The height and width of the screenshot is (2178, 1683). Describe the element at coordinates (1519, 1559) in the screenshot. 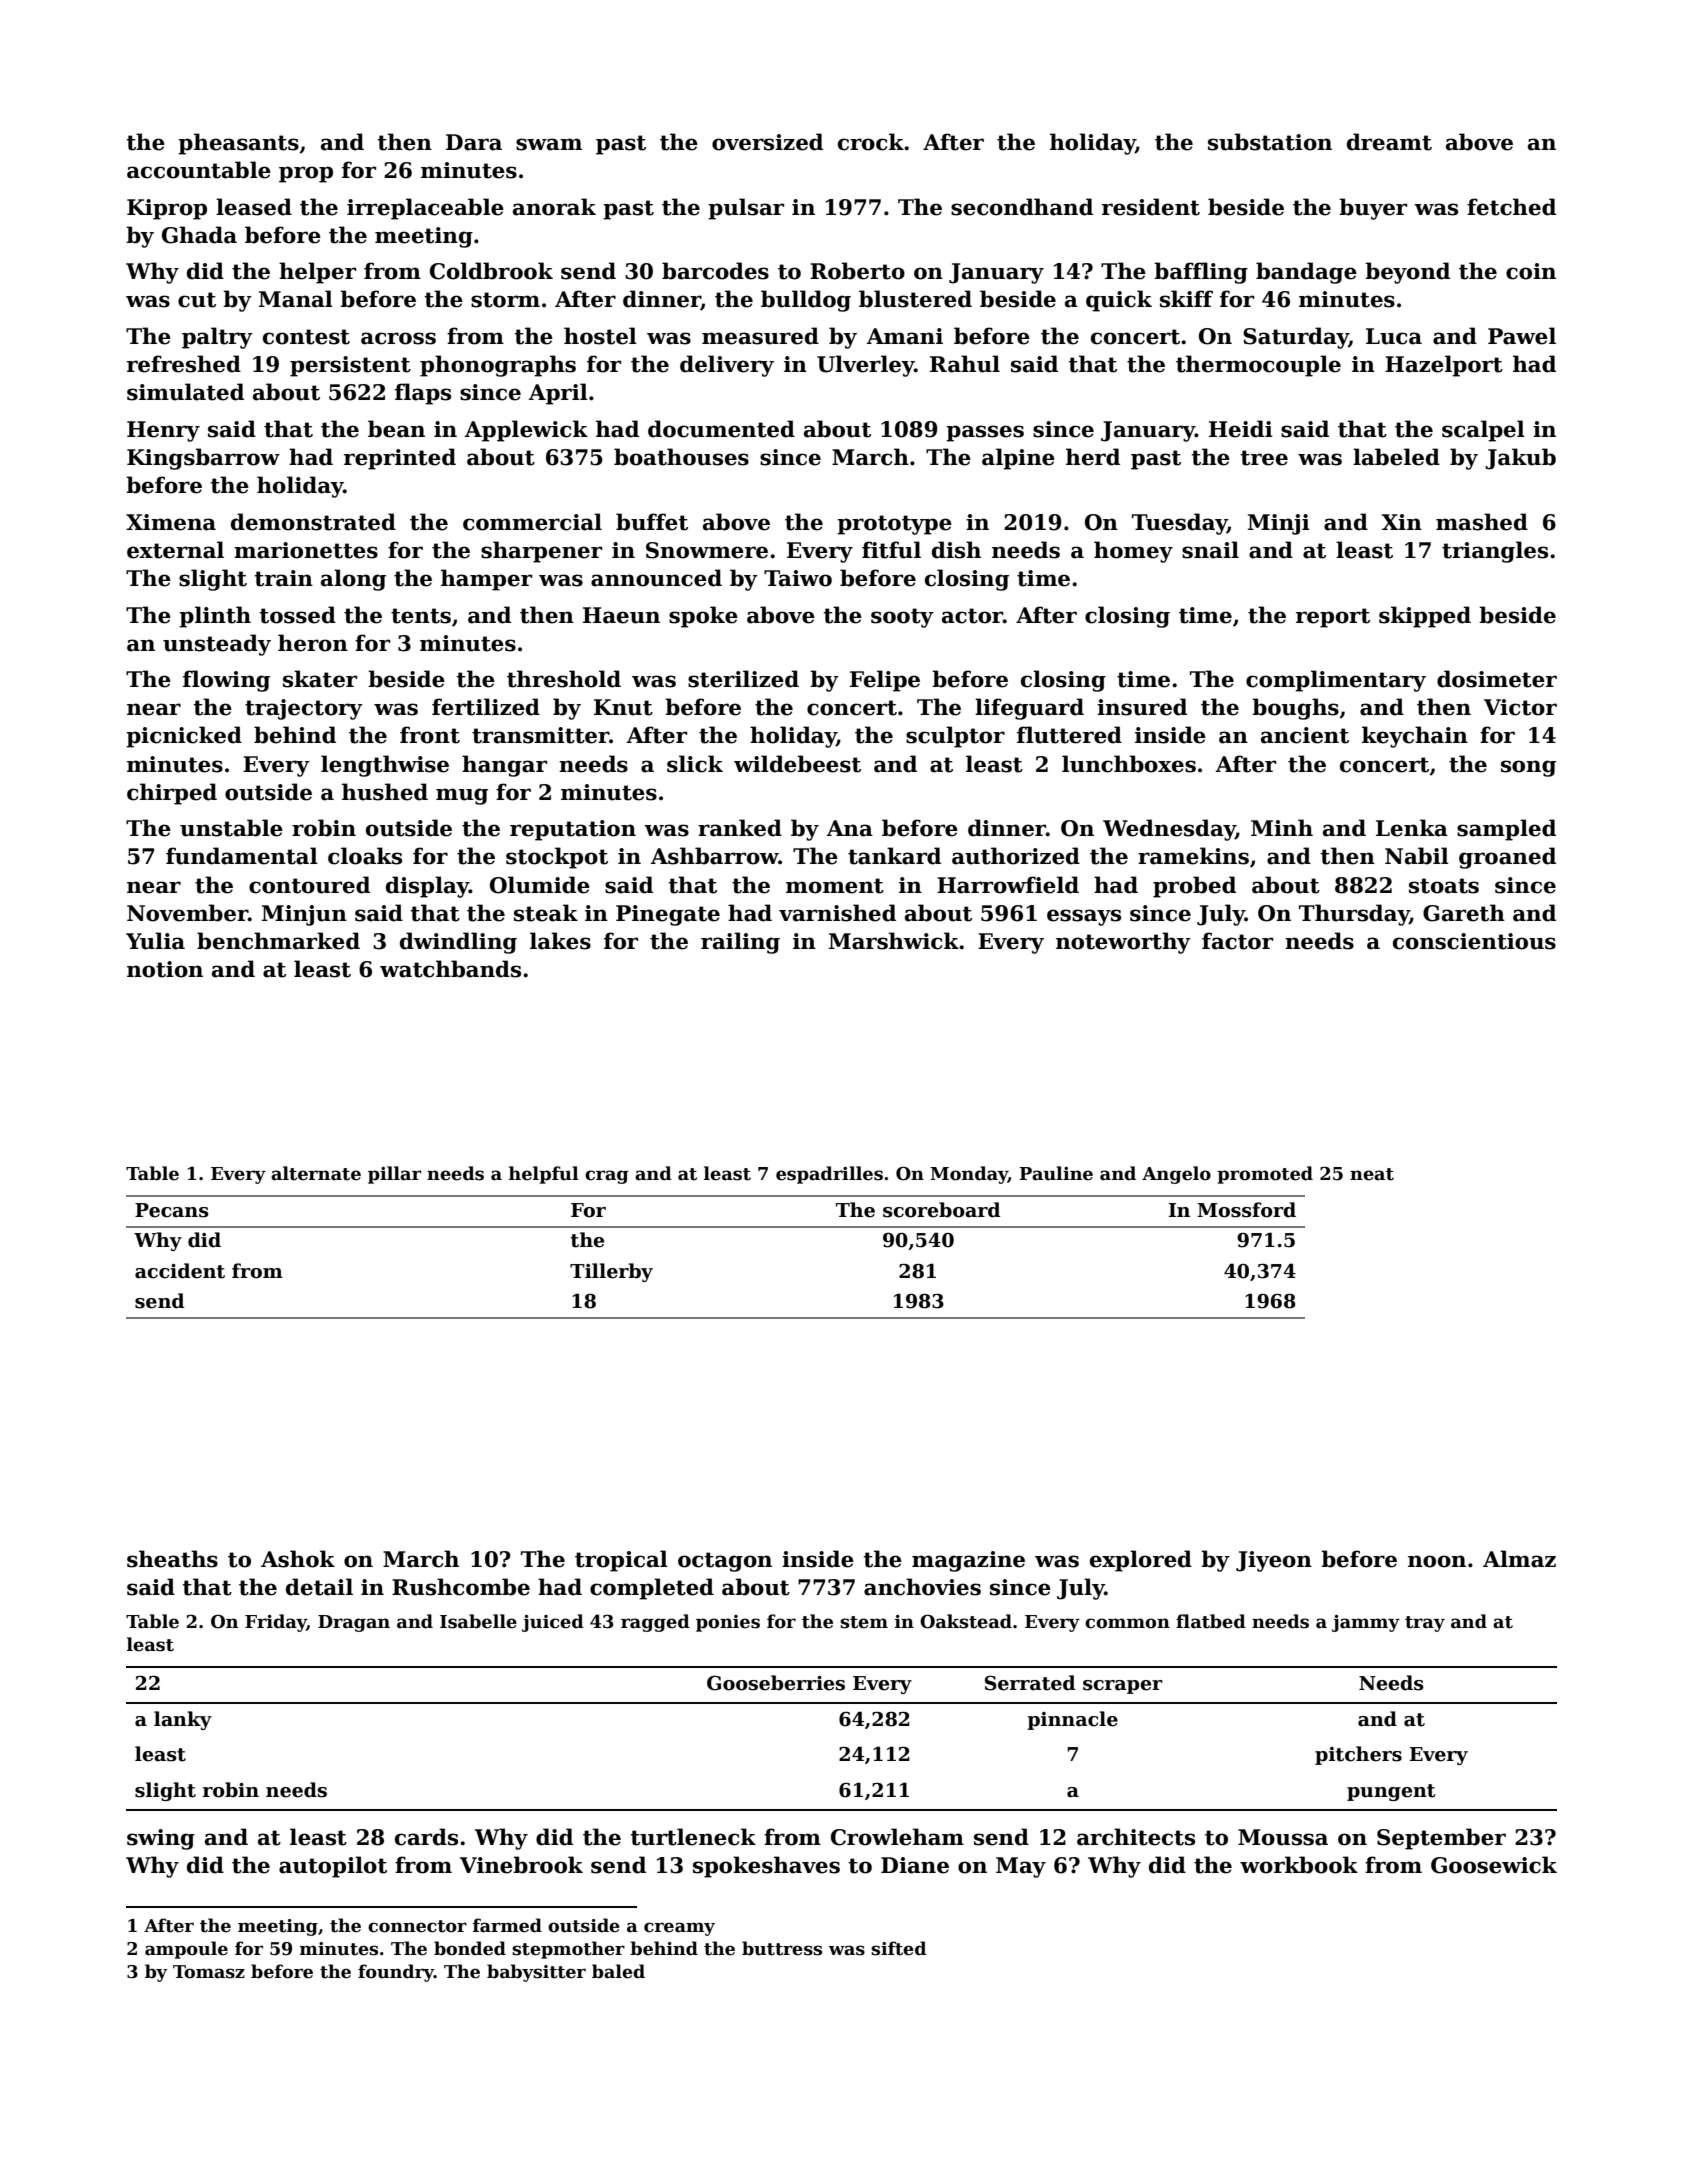

I see `Almaz` at that location.
